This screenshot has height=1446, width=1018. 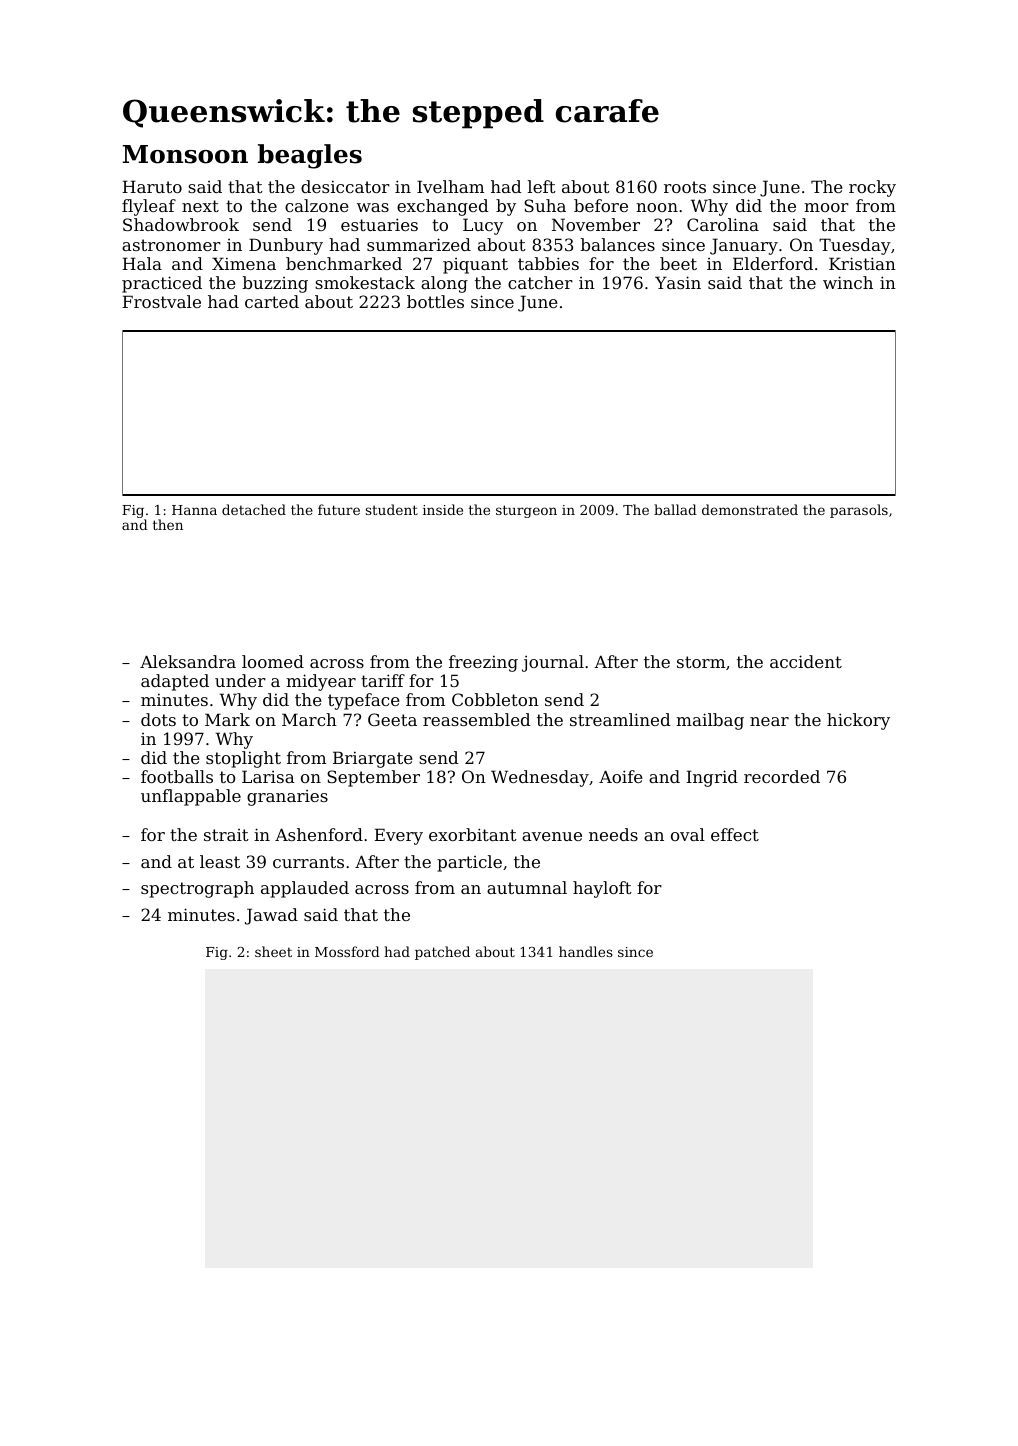 What do you see at coordinates (243, 759) in the screenshot?
I see `stoplight` at bounding box center [243, 759].
